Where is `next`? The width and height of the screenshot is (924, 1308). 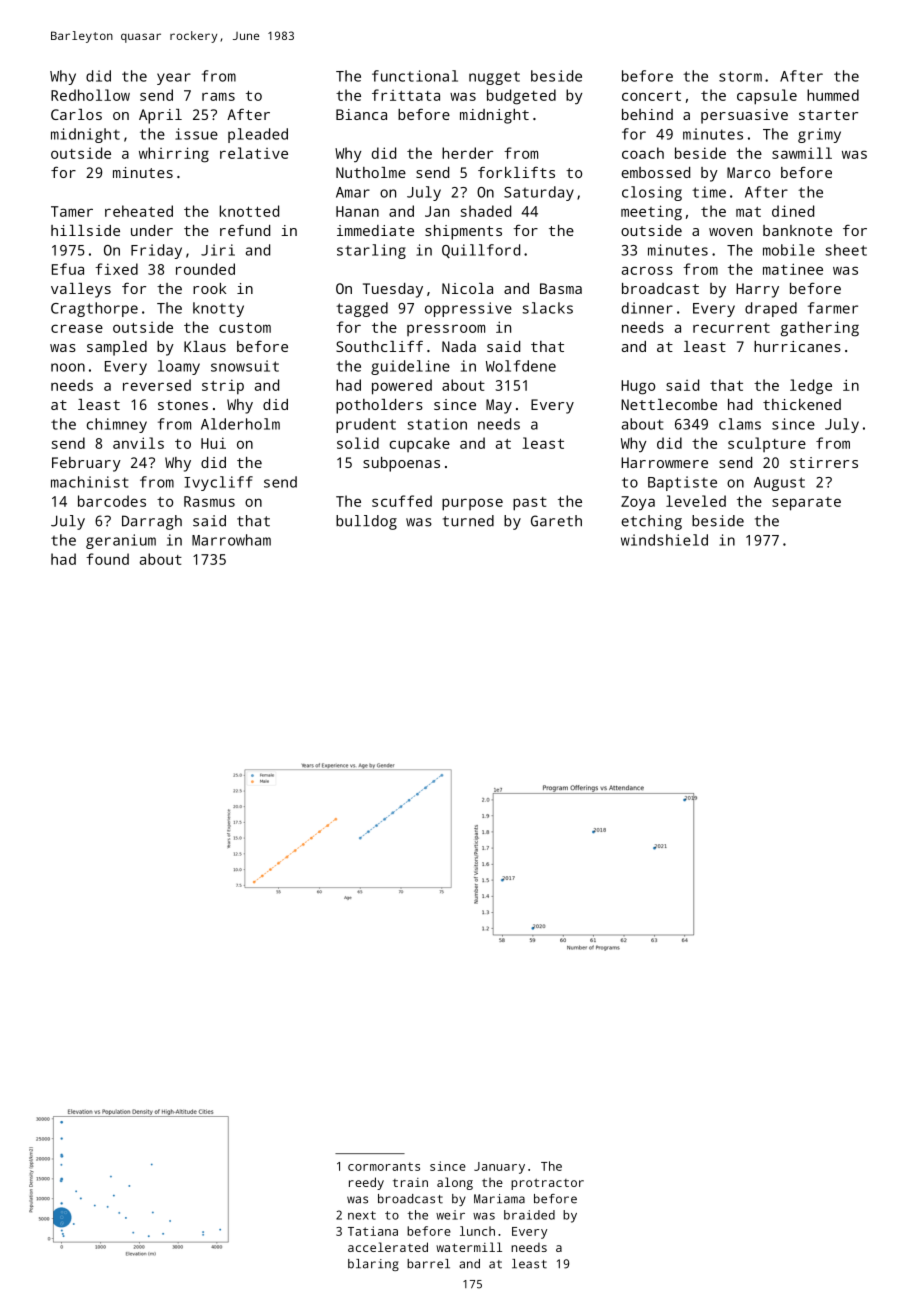
next is located at coordinates (362, 1215).
